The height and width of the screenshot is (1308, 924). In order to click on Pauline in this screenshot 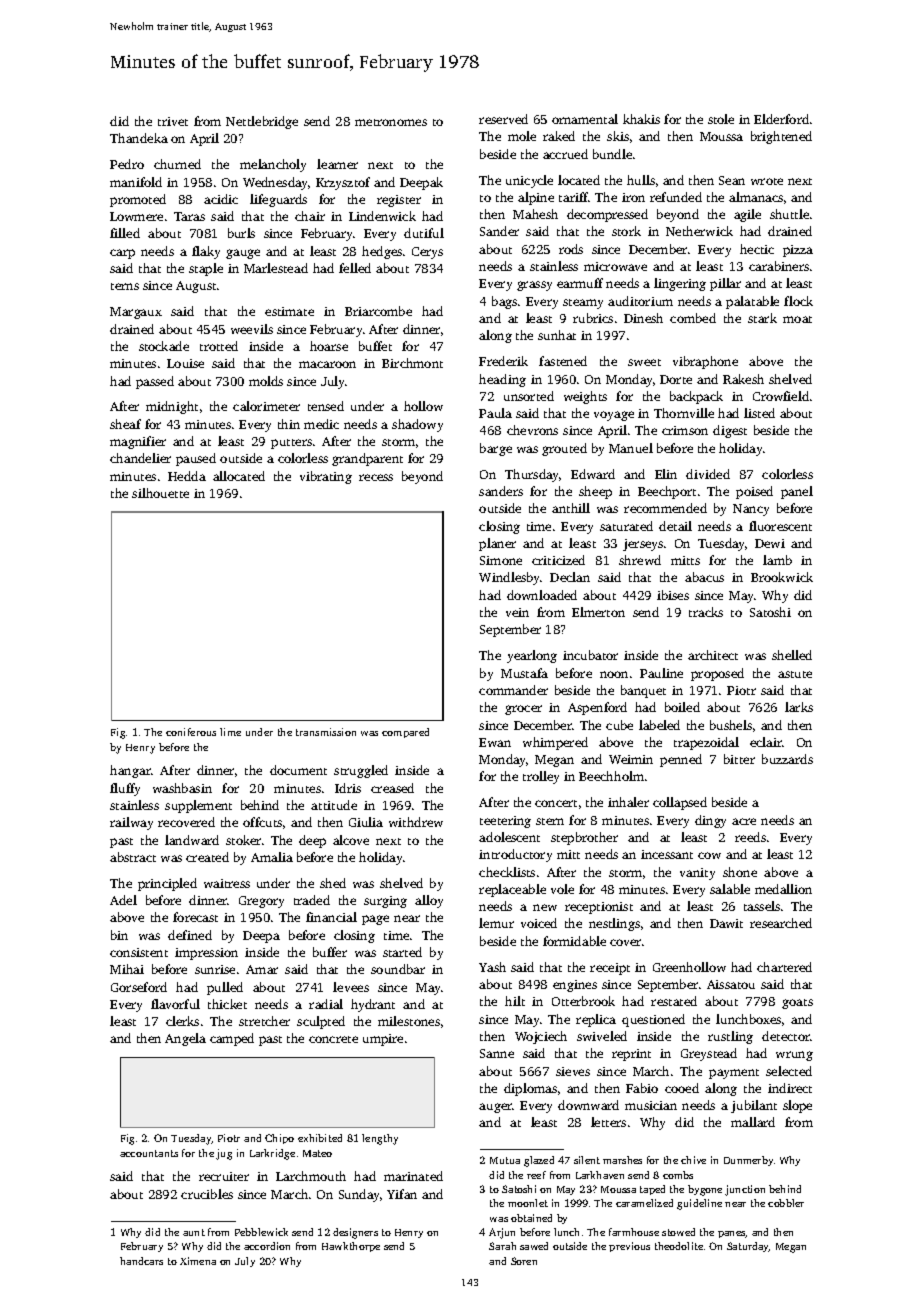, I will do `click(661, 673)`.
